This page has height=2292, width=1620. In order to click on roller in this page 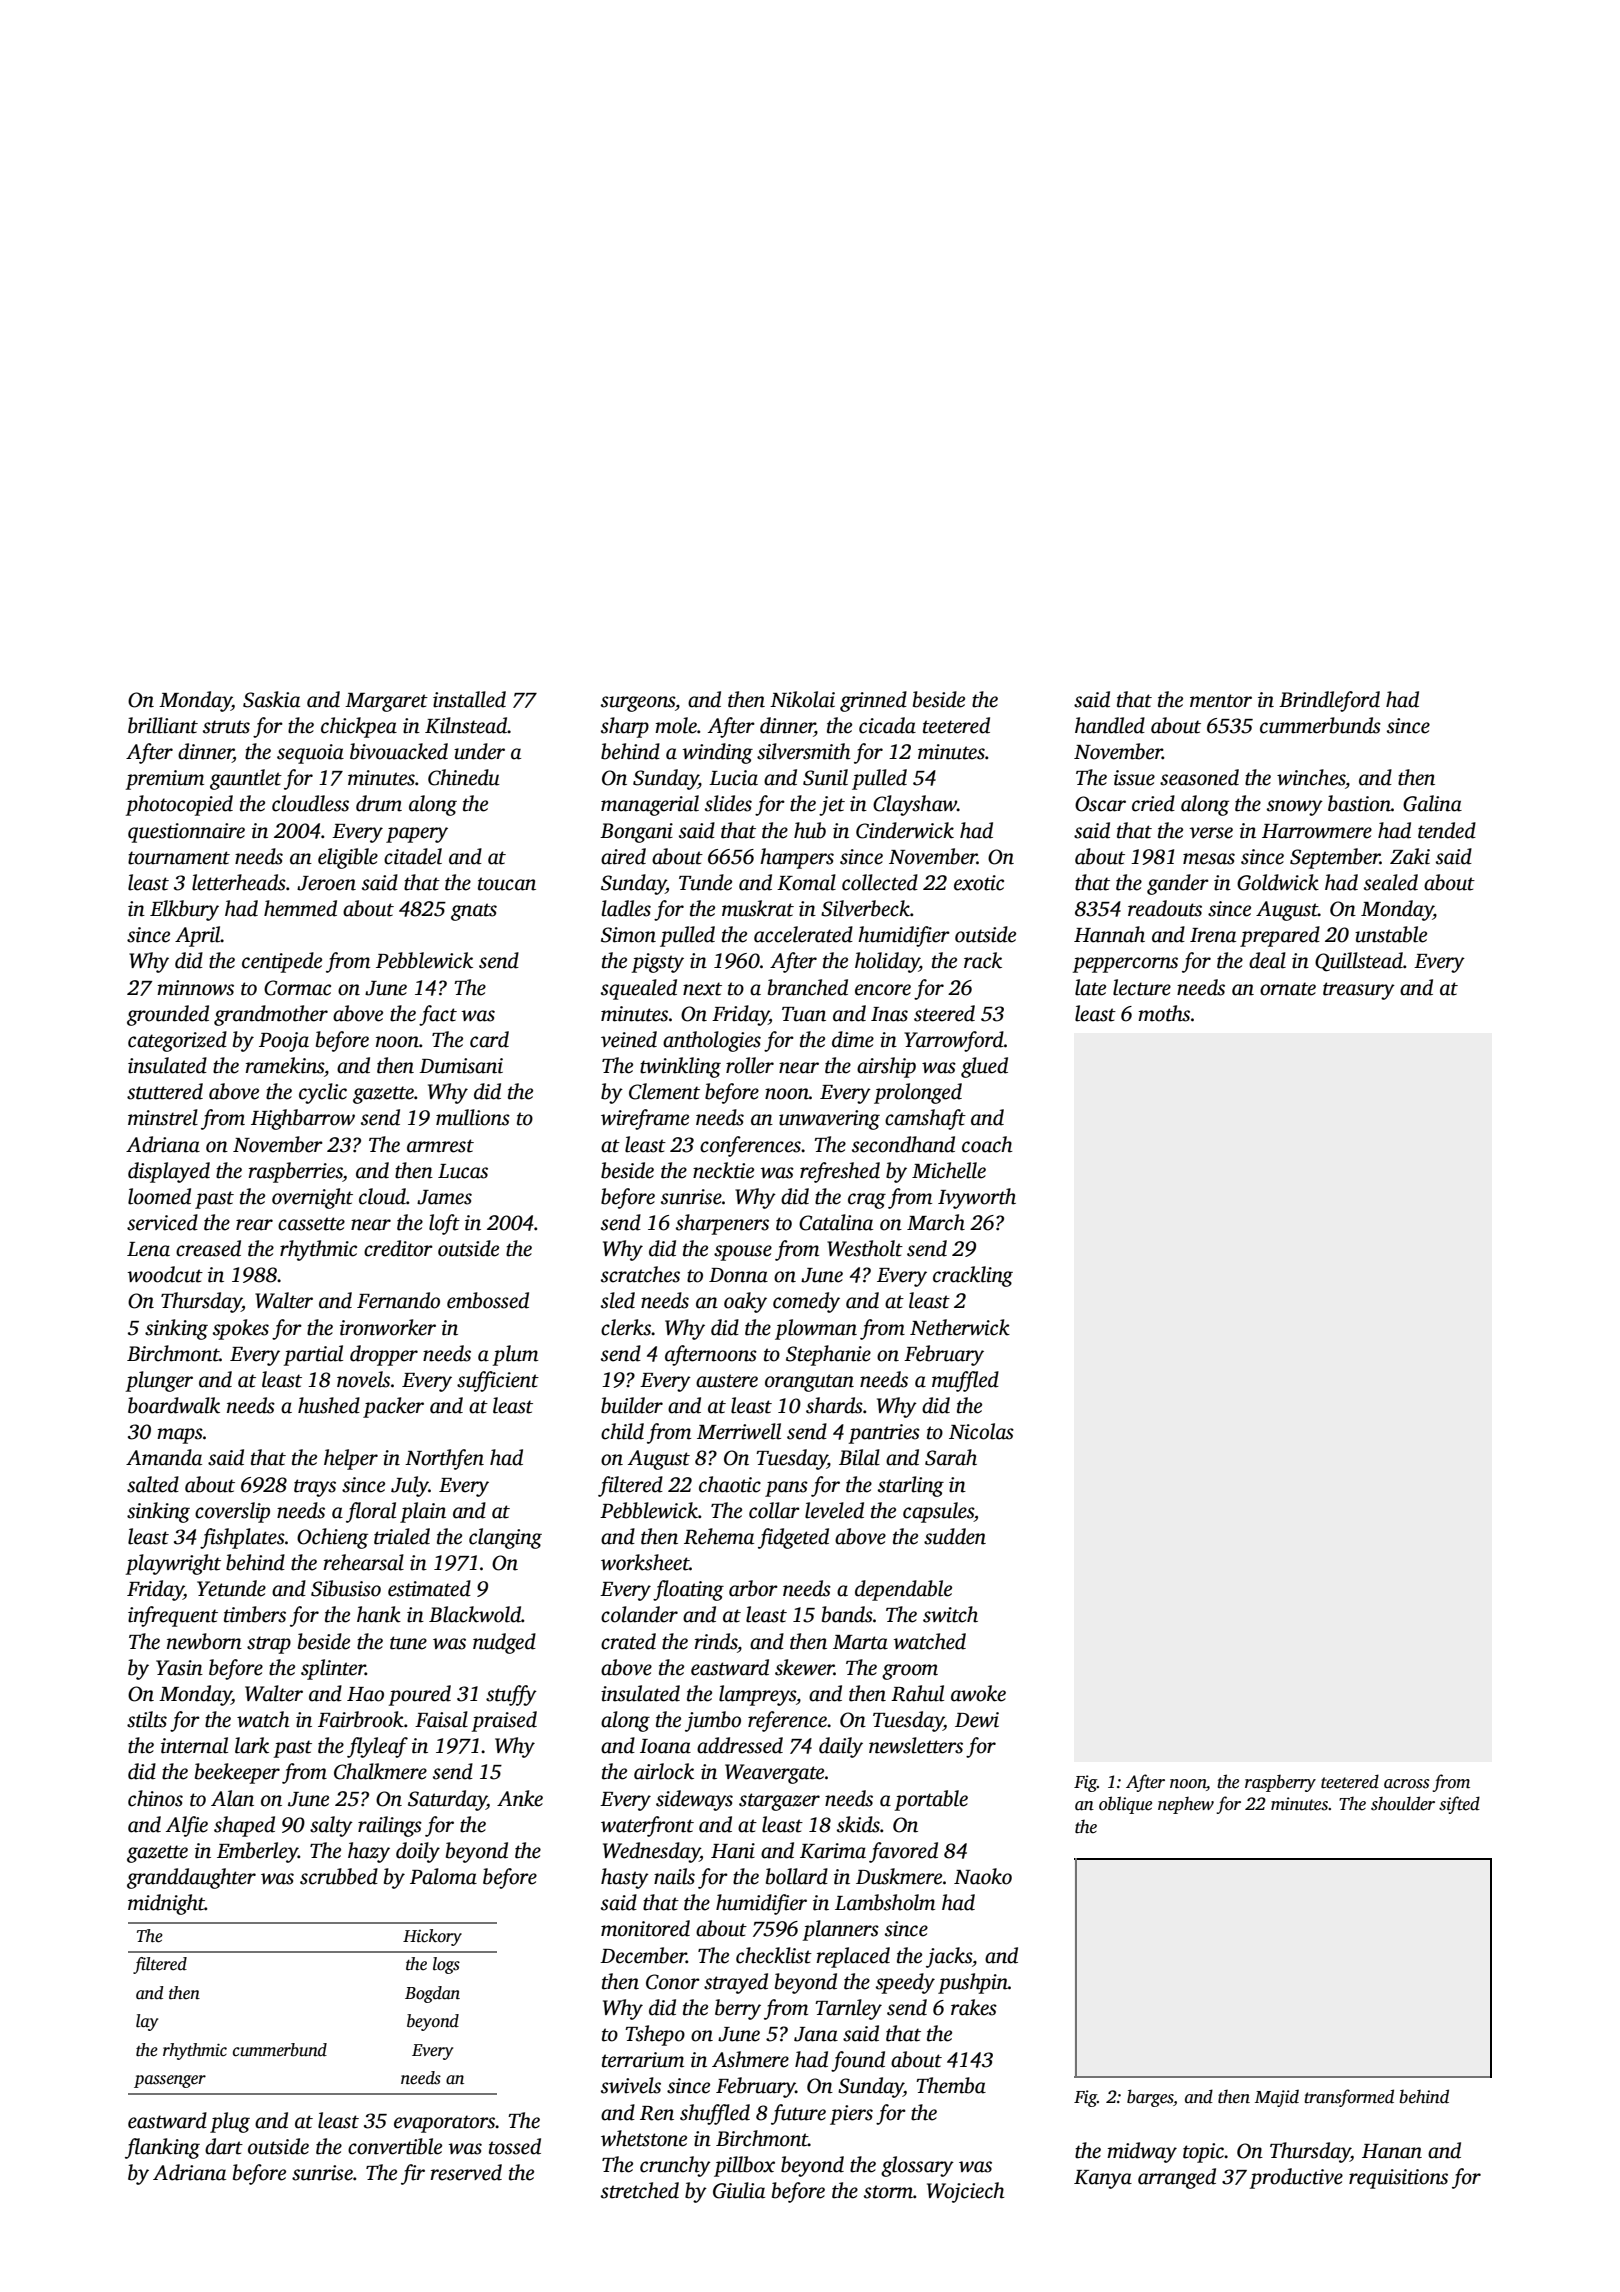, I will do `click(750, 1065)`.
